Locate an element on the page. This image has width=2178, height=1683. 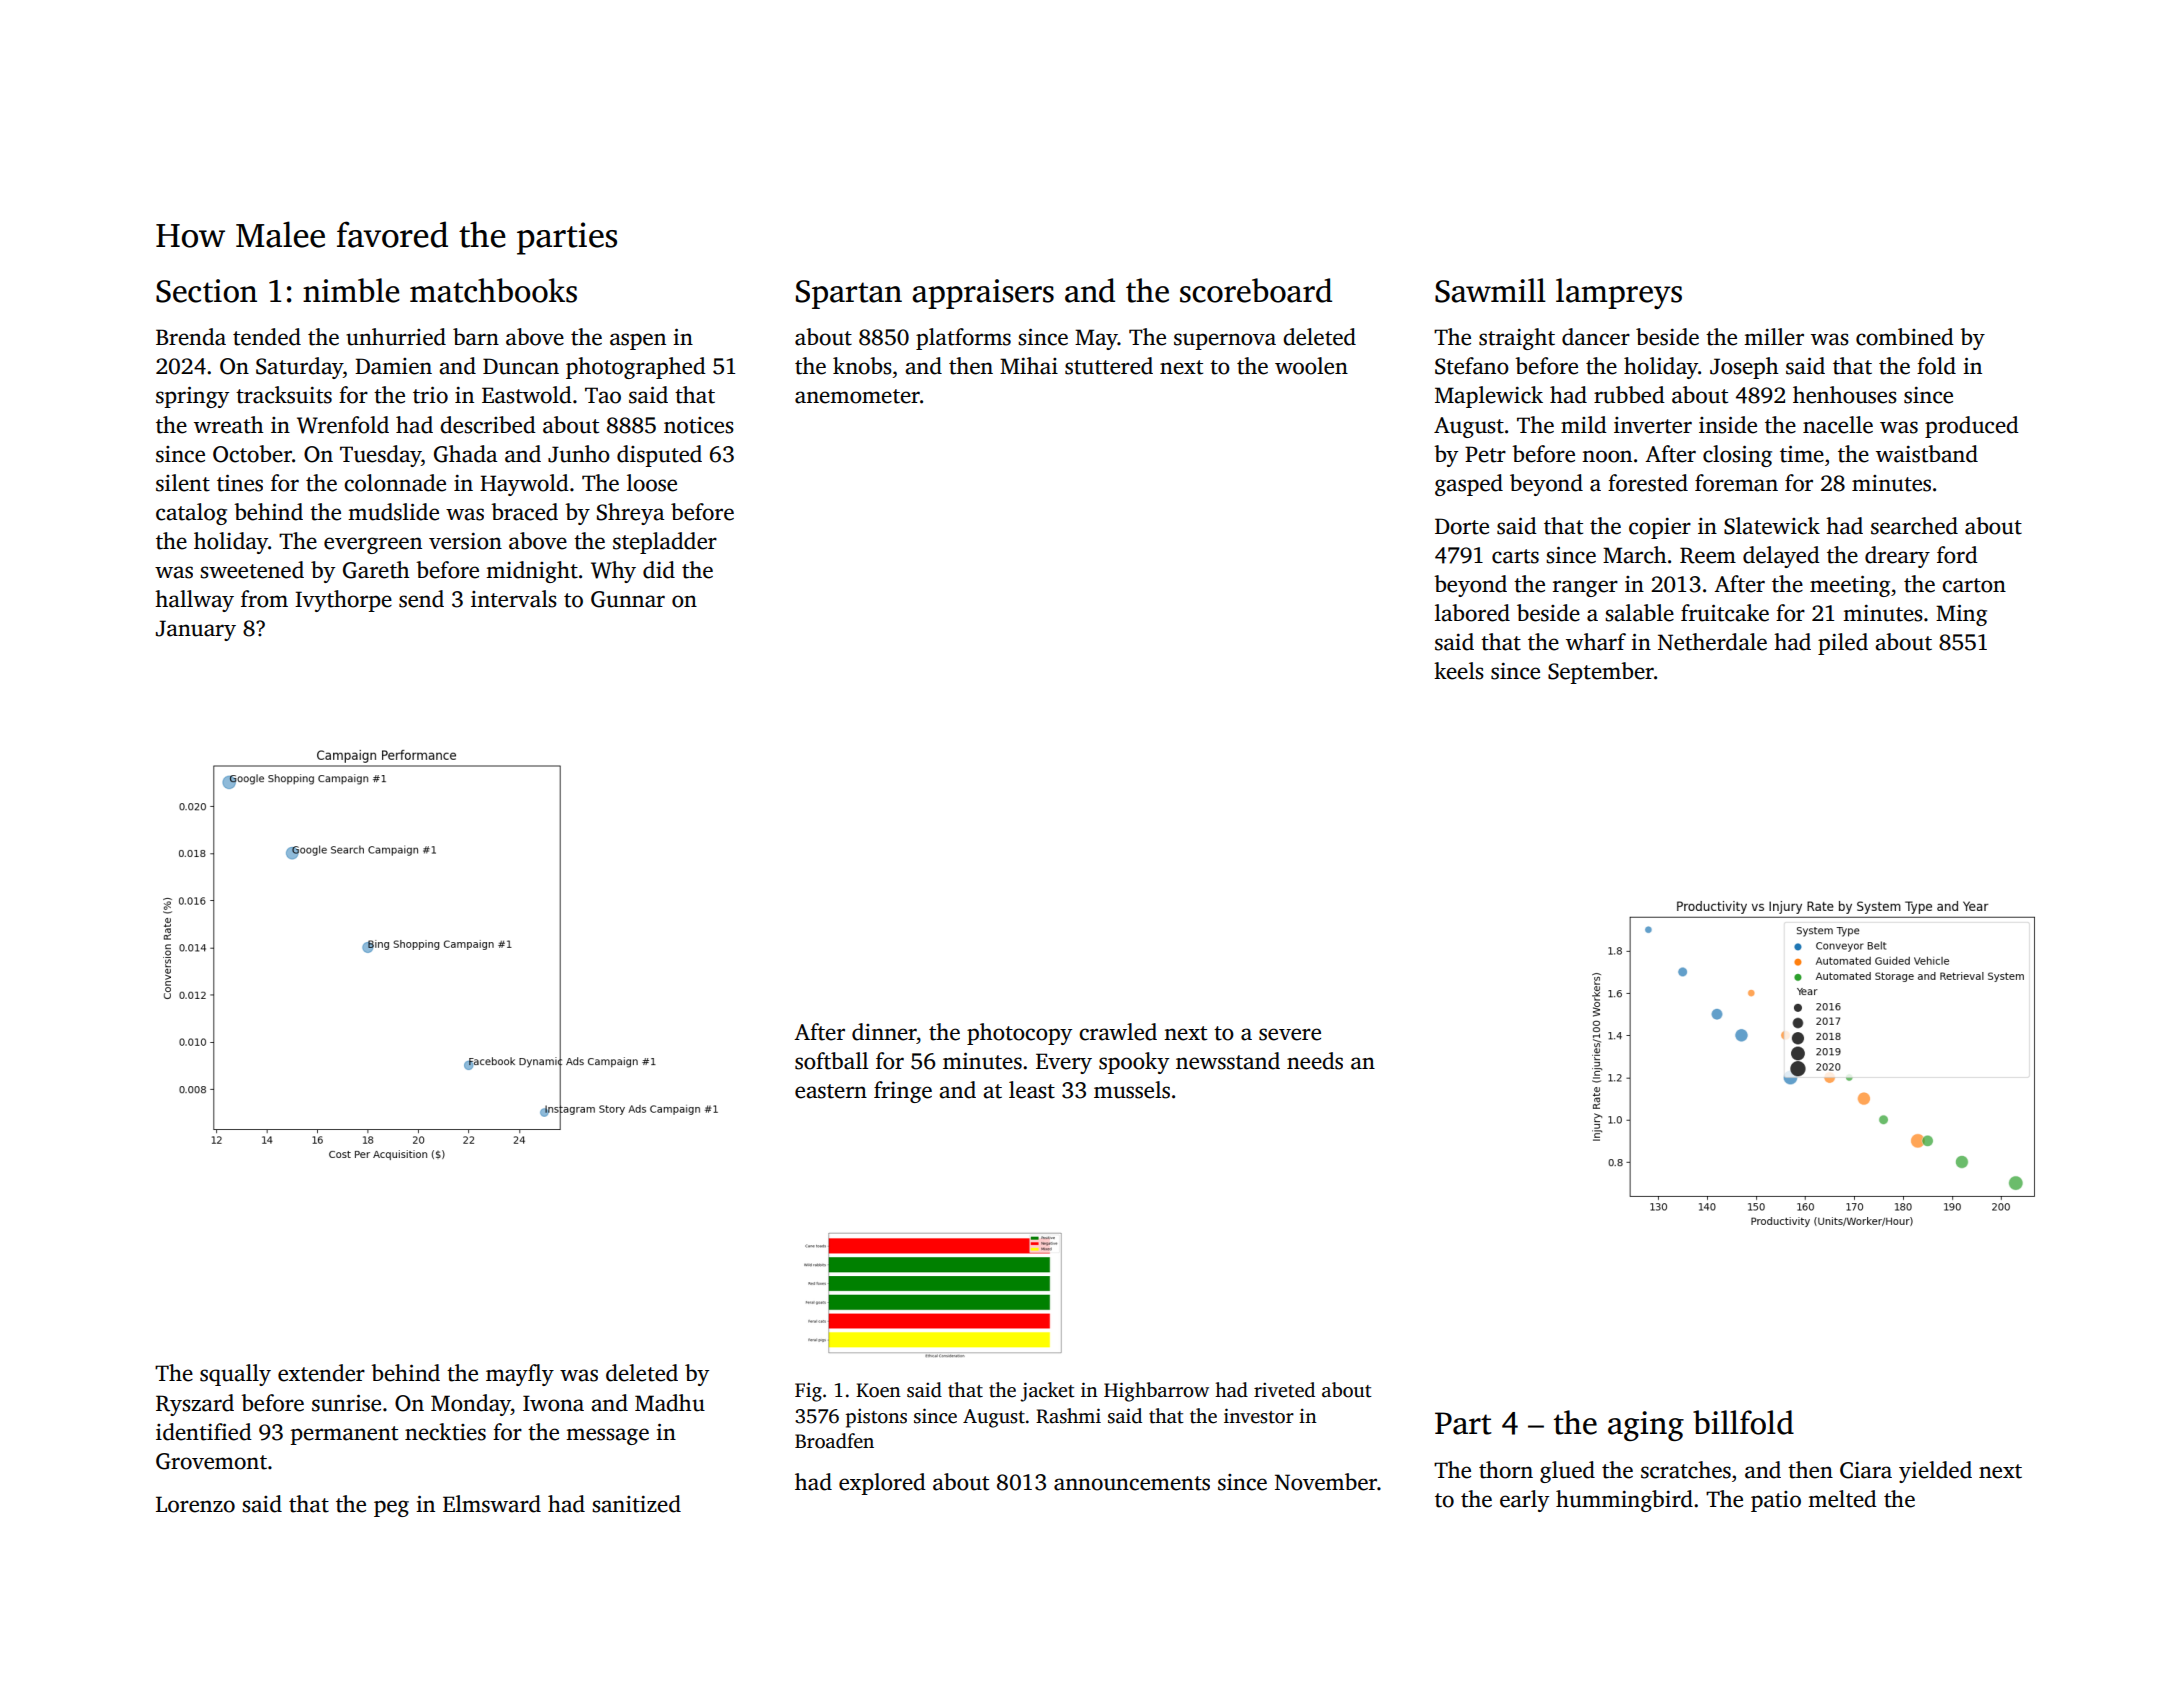
keels is located at coordinates (1459, 671).
